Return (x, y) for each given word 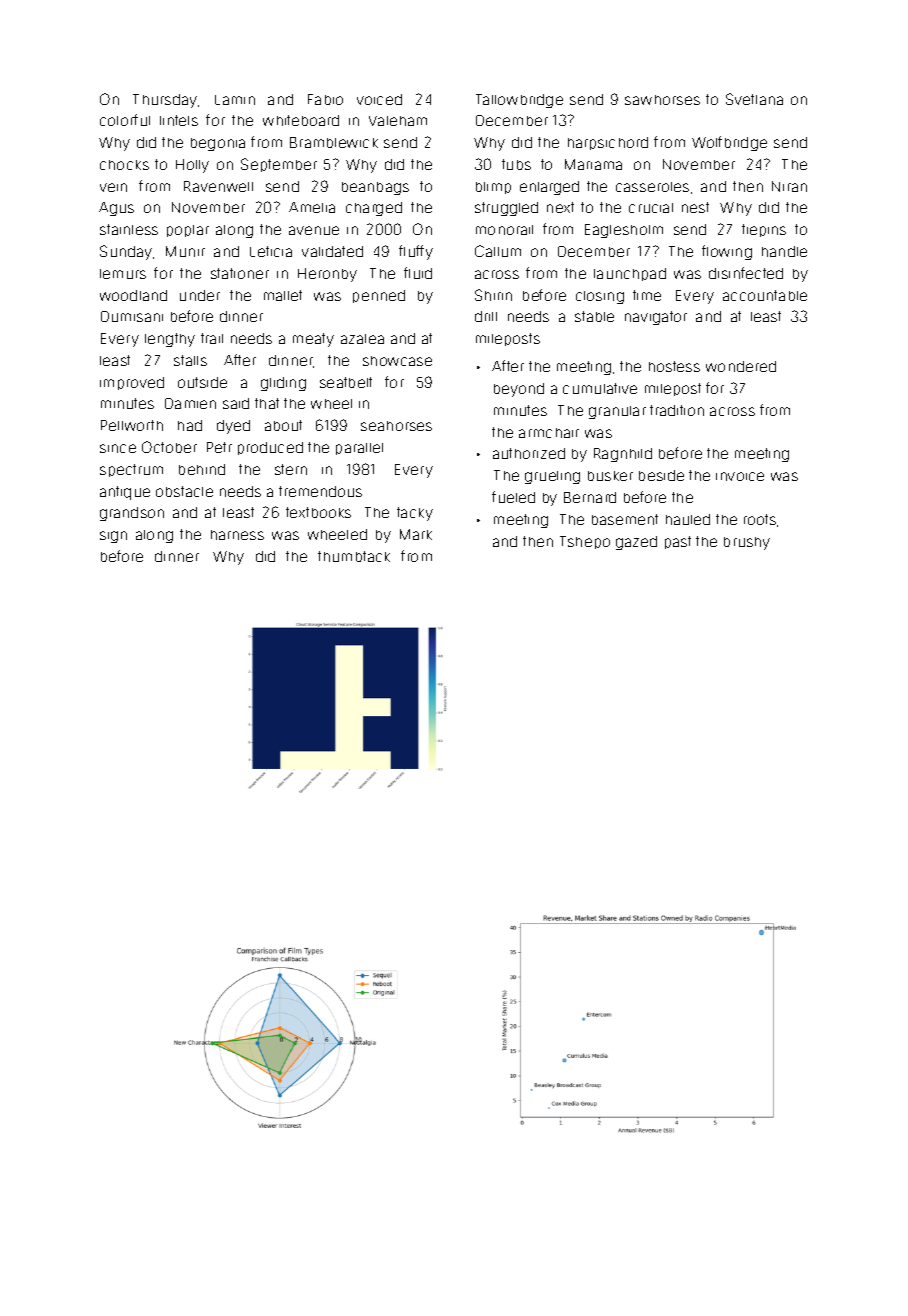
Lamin (235, 100)
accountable (765, 295)
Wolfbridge (729, 143)
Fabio (325, 99)
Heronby (327, 275)
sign (113, 537)
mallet (283, 295)
